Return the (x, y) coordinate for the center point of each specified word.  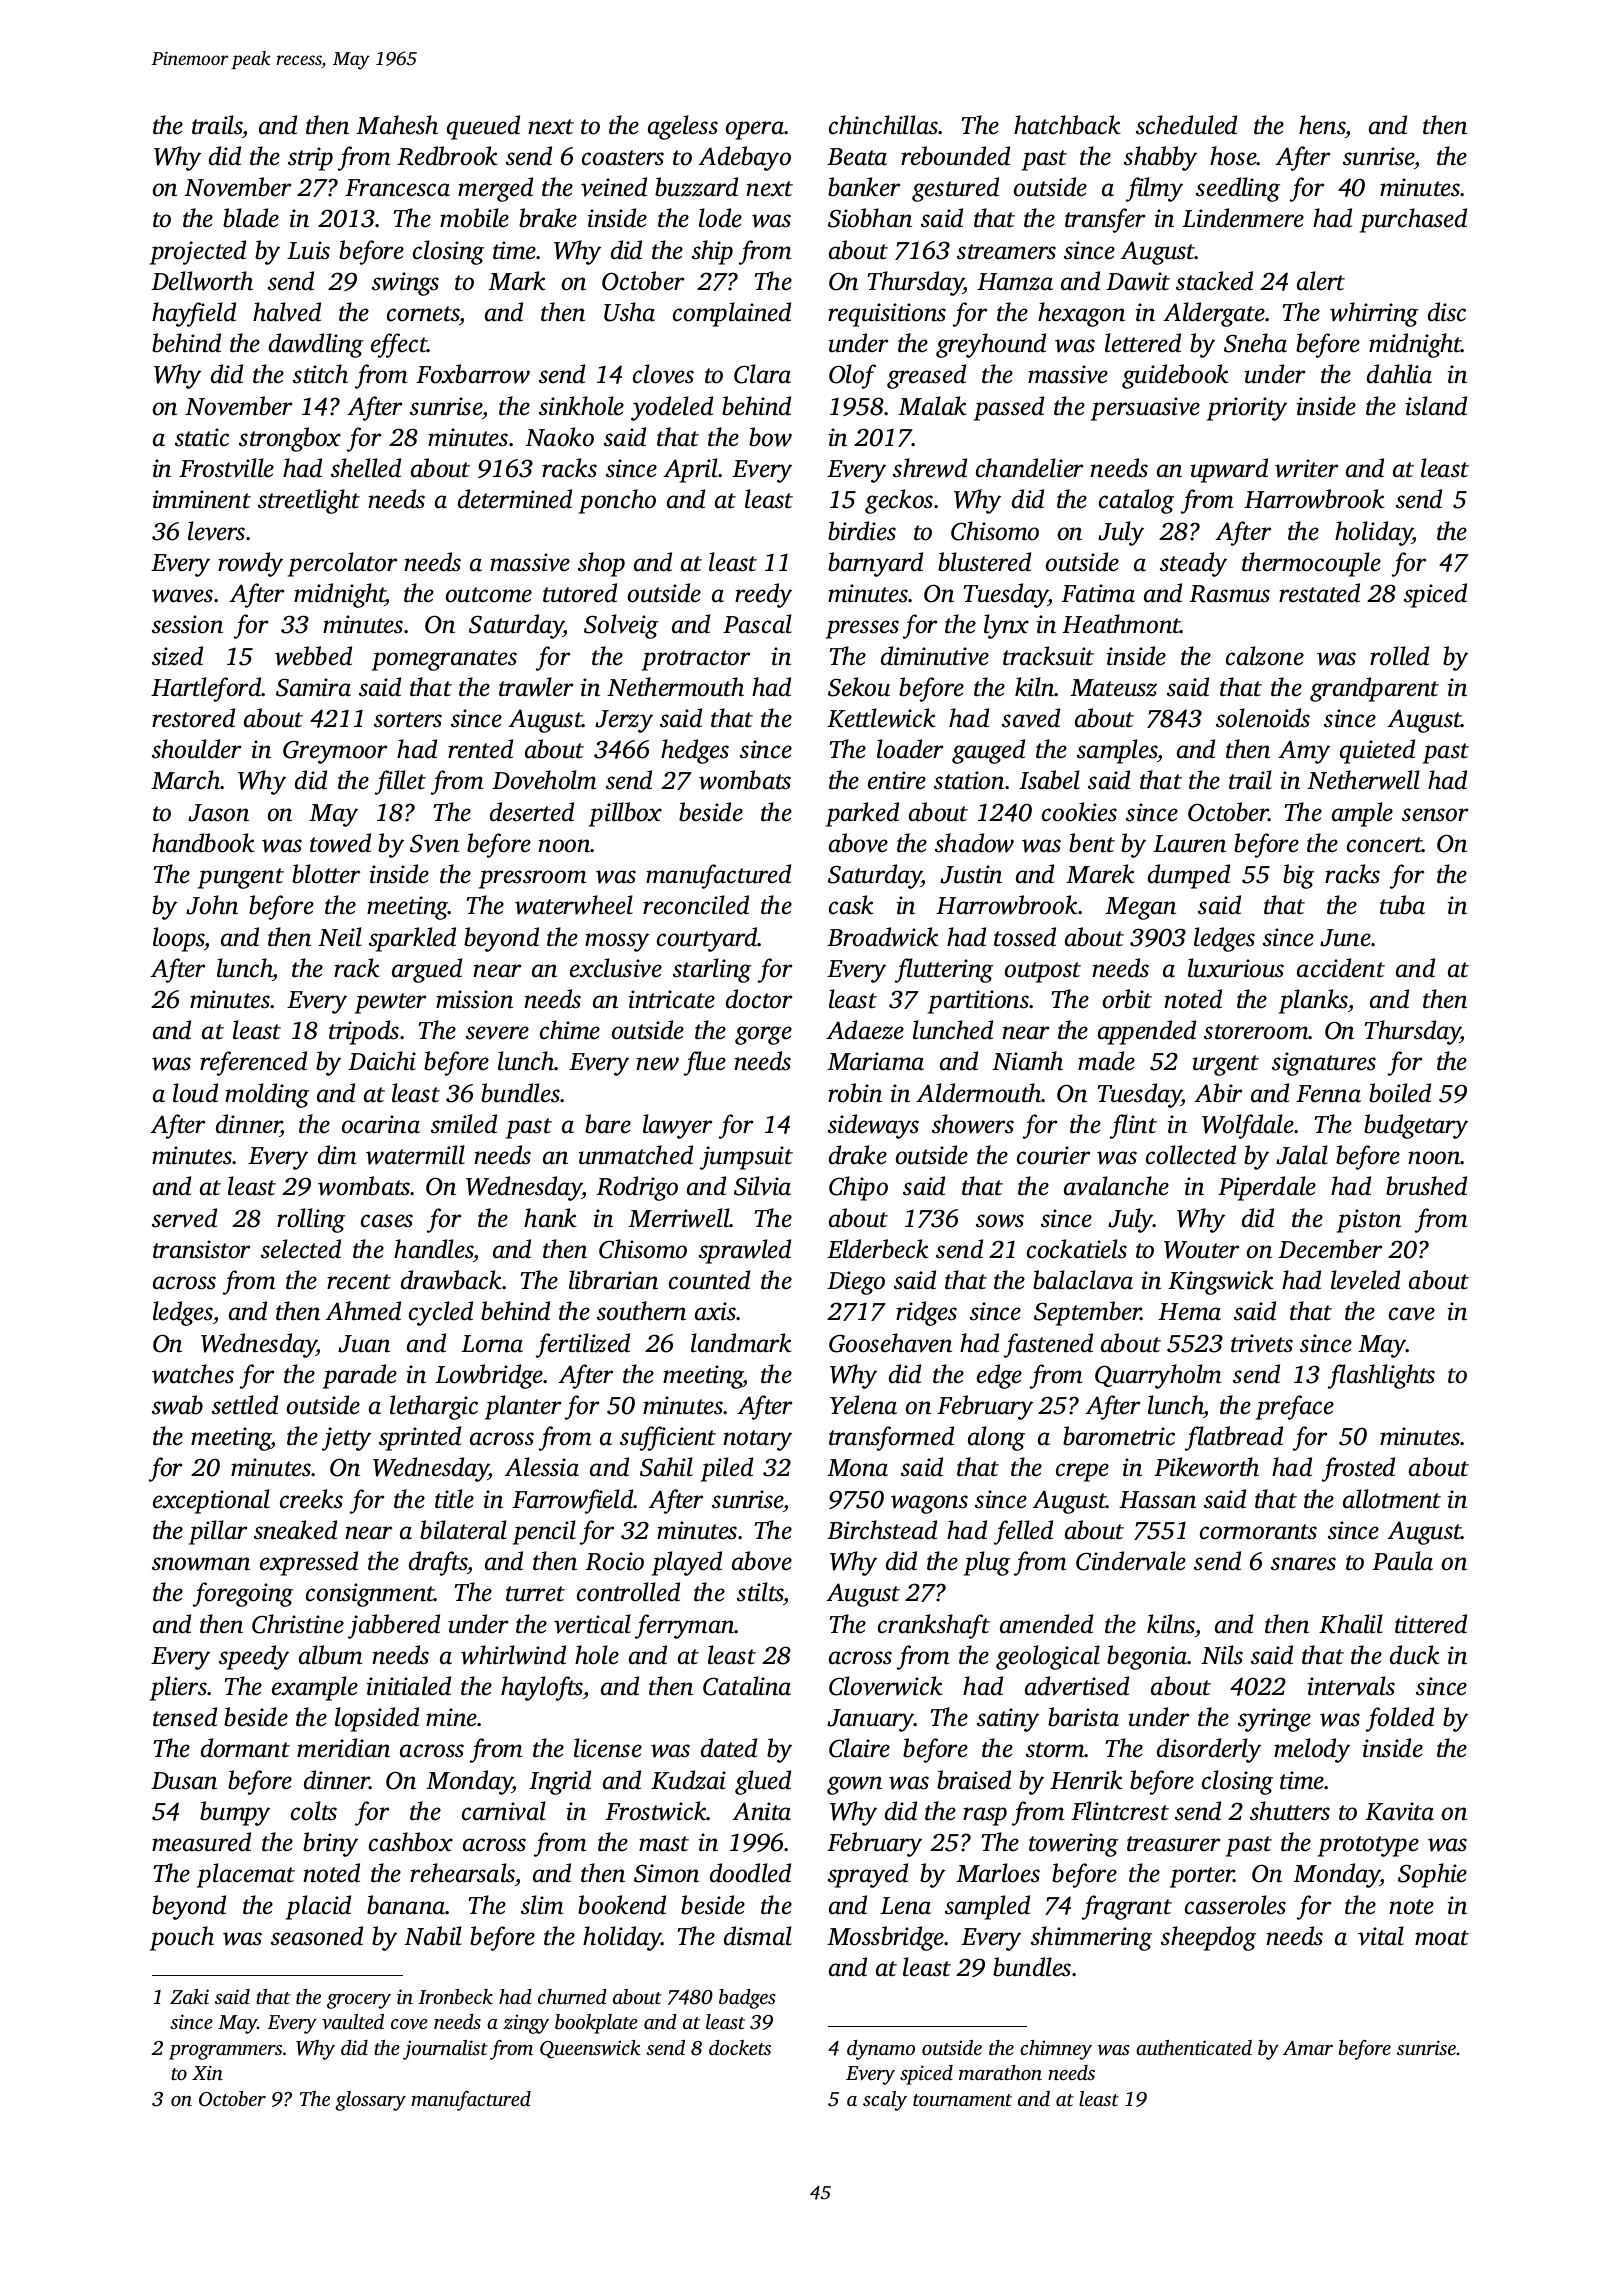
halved (287, 312)
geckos (899, 501)
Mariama (875, 1061)
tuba (1402, 905)
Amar (1308, 2048)
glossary (370, 2101)
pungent (241, 878)
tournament (962, 2100)
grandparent (1374, 689)
